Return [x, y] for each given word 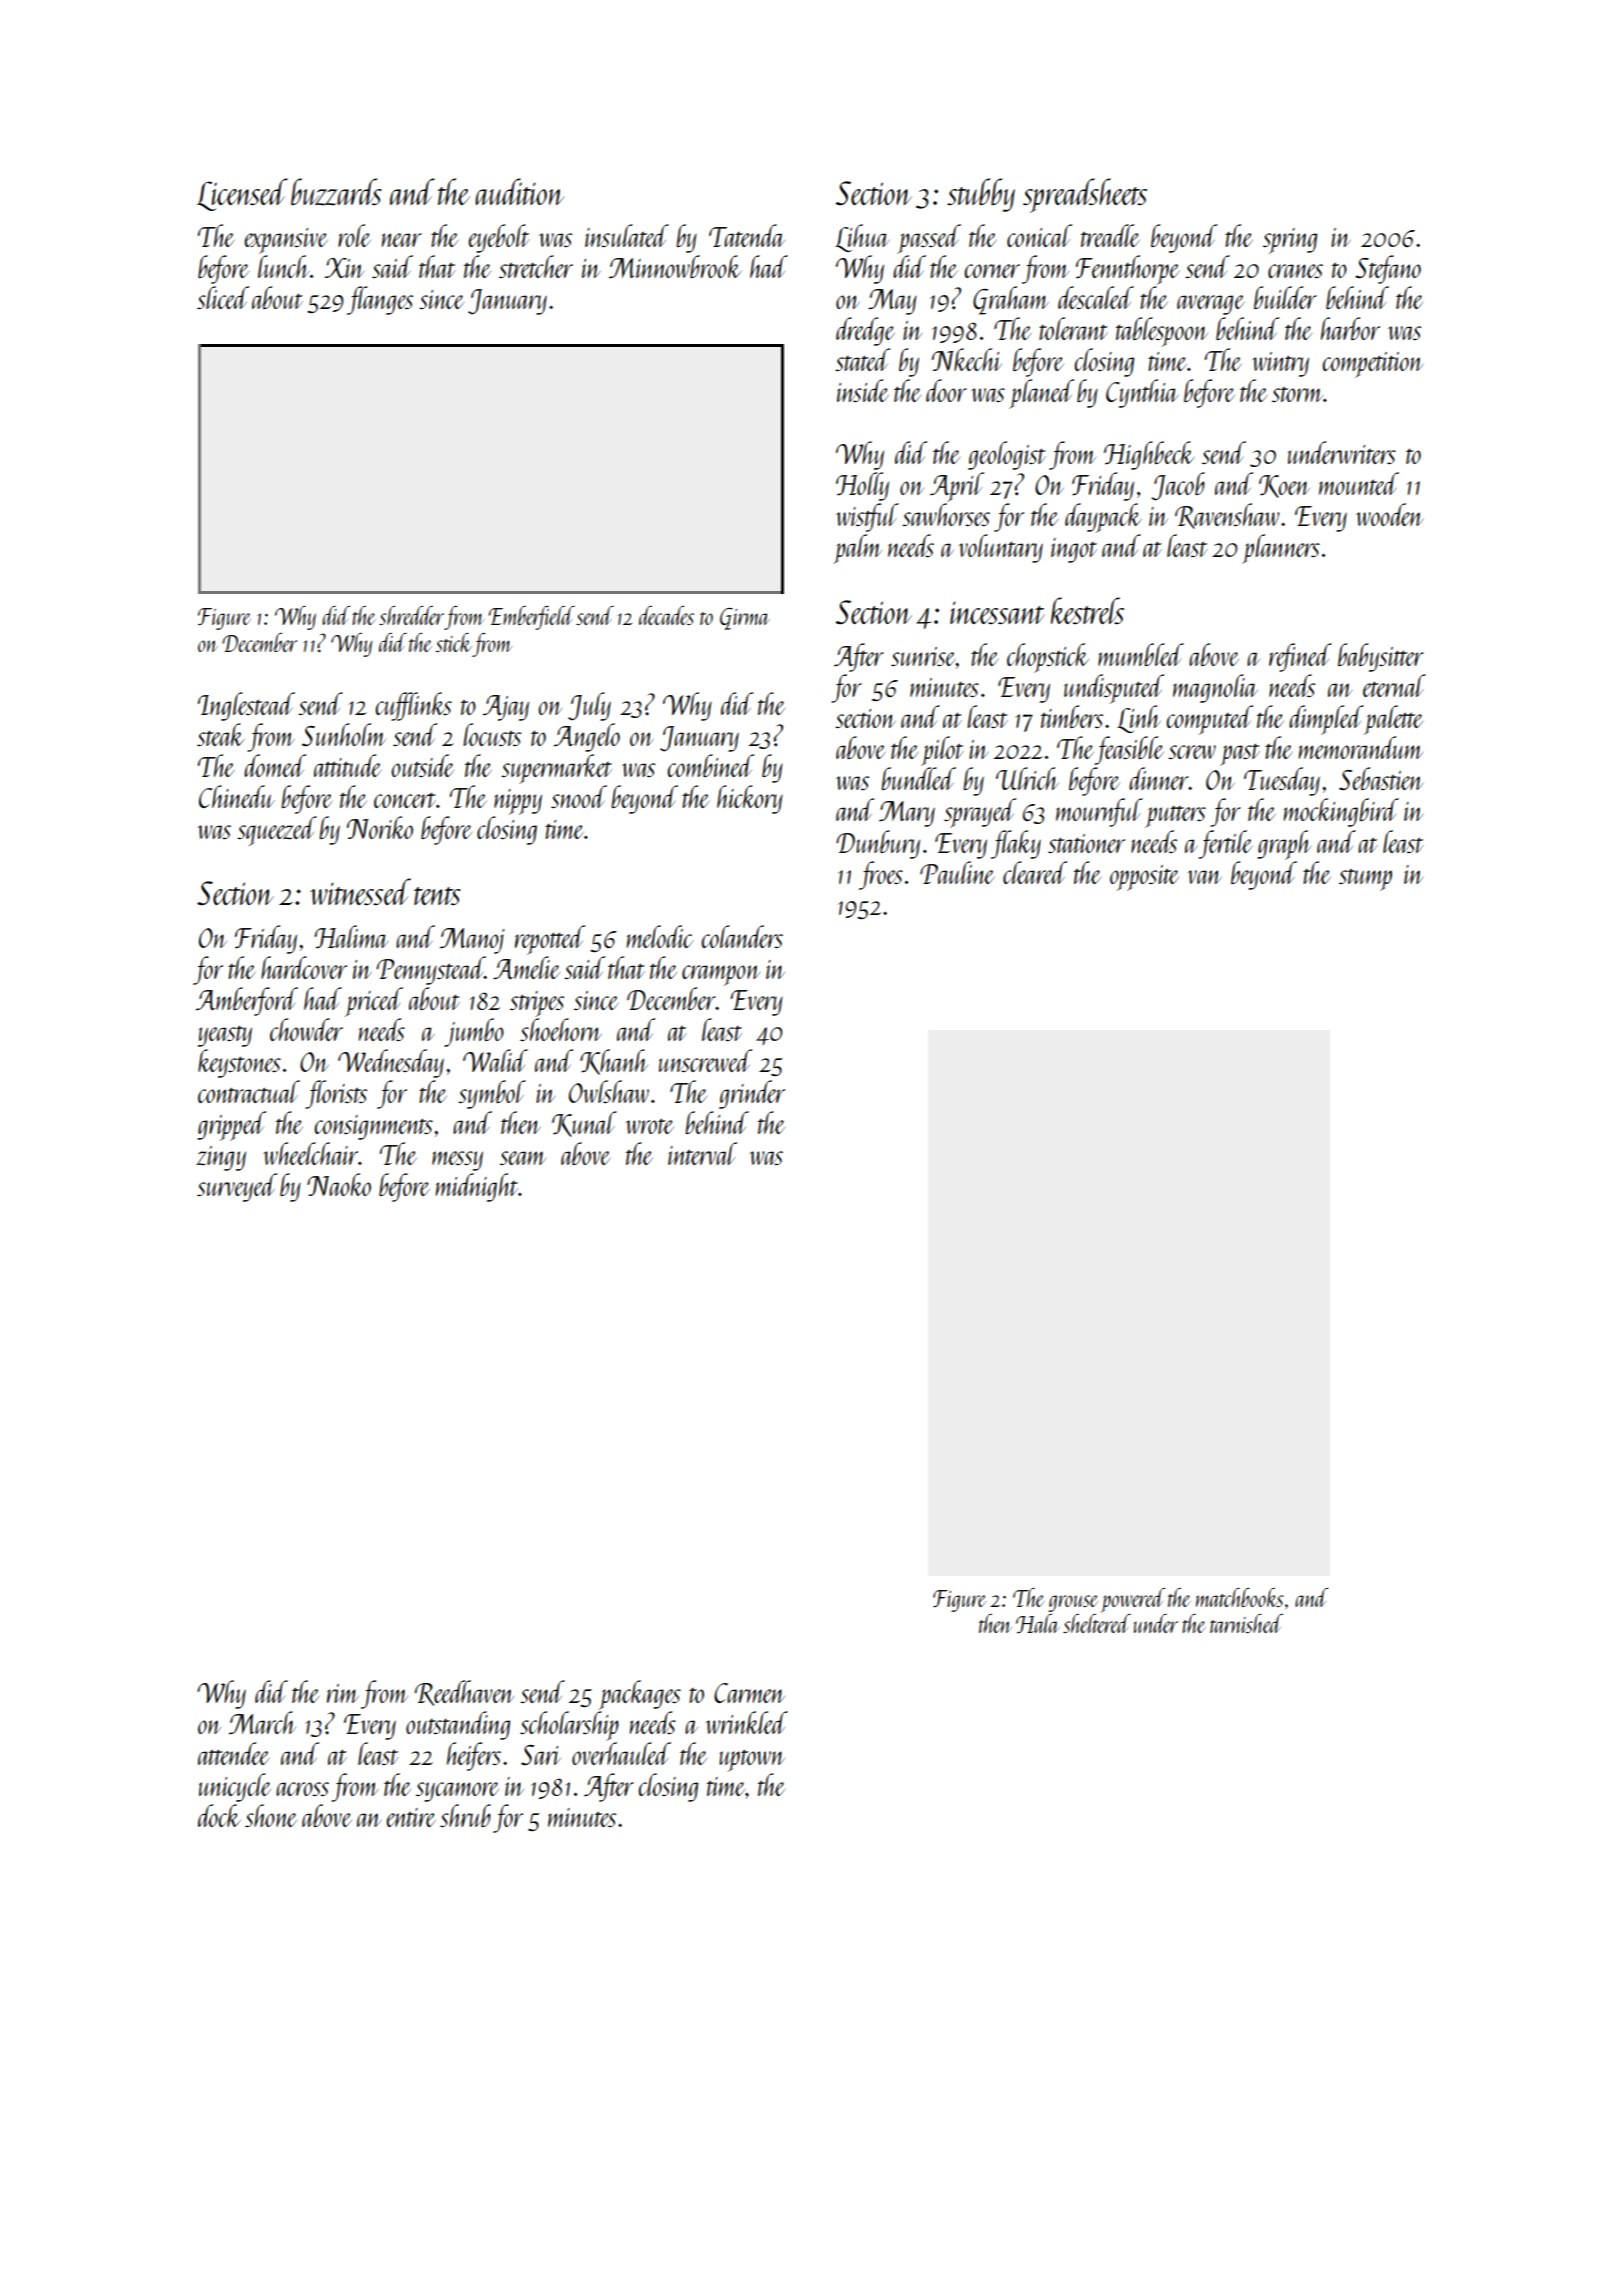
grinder [752, 1094]
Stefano [1388, 269]
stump [1365, 879]
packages [640, 1695]
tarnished [1246, 1623]
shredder [411, 615]
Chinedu [237, 796]
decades [666, 615]
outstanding [458, 1725]
